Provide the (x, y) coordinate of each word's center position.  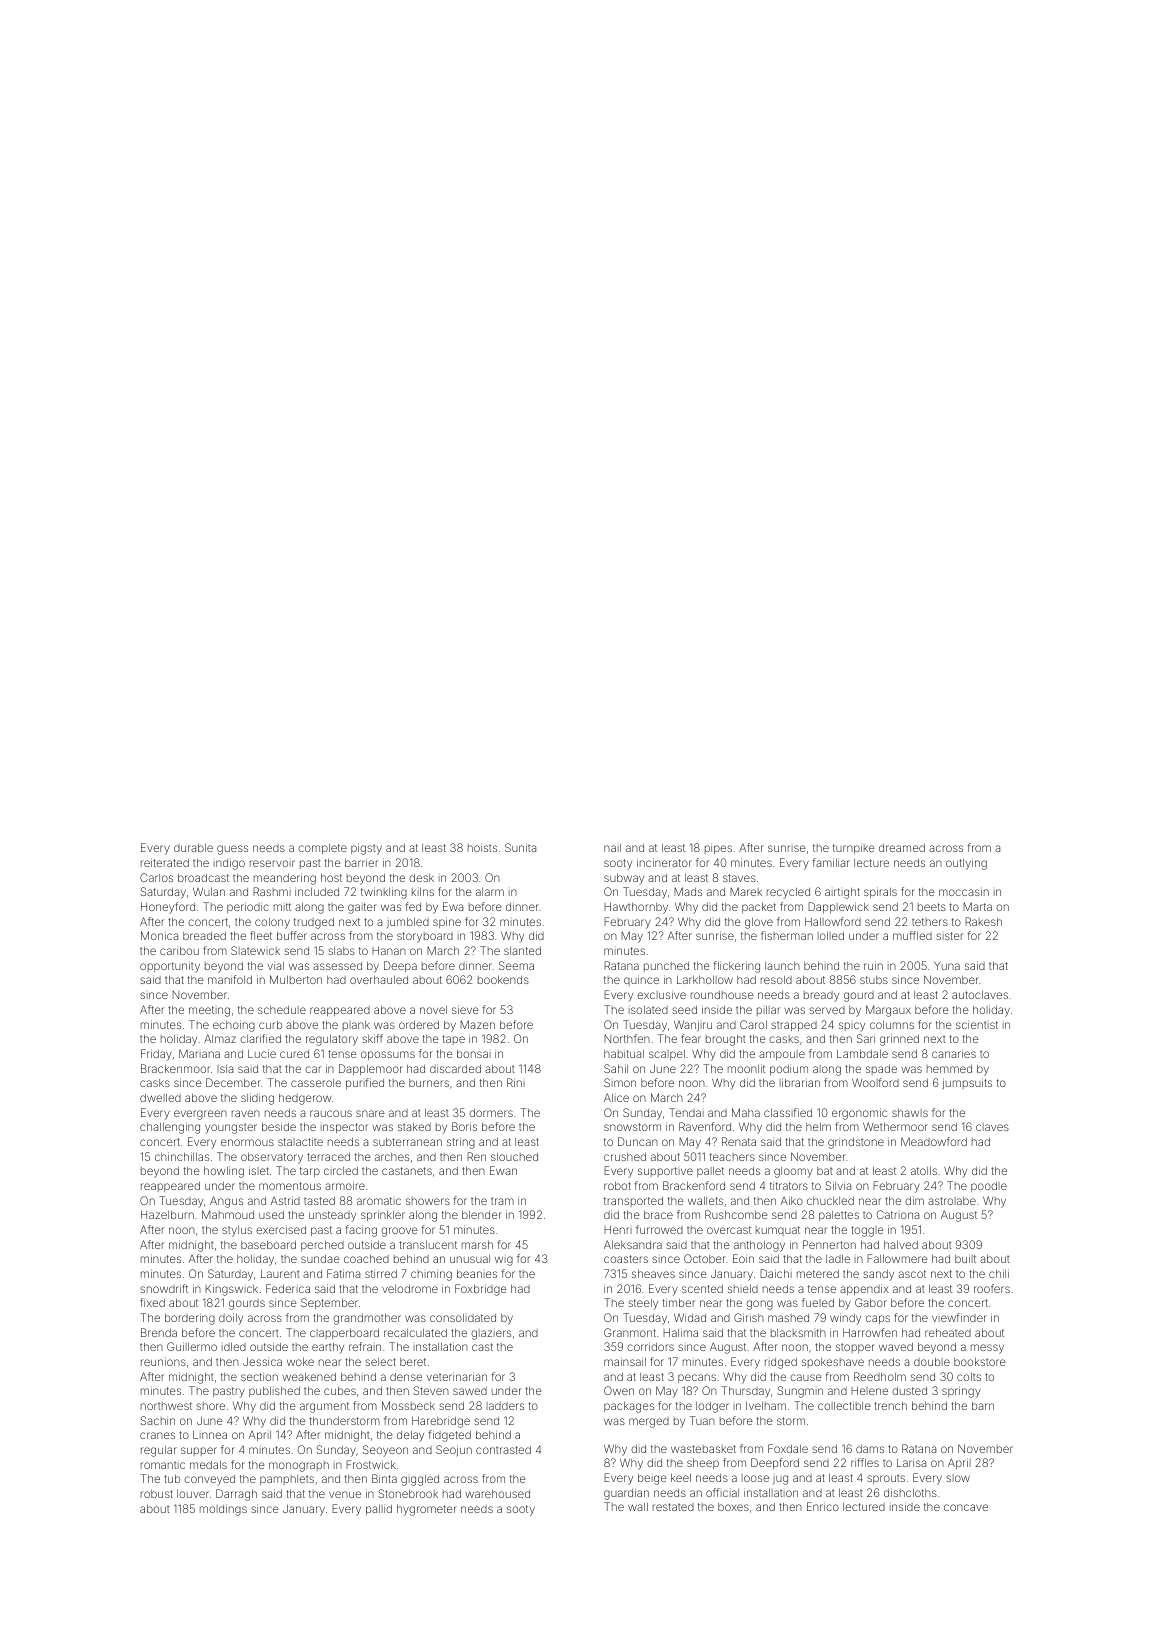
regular (159, 1451)
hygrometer (427, 1510)
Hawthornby (636, 908)
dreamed (902, 848)
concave (966, 1507)
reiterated (165, 862)
